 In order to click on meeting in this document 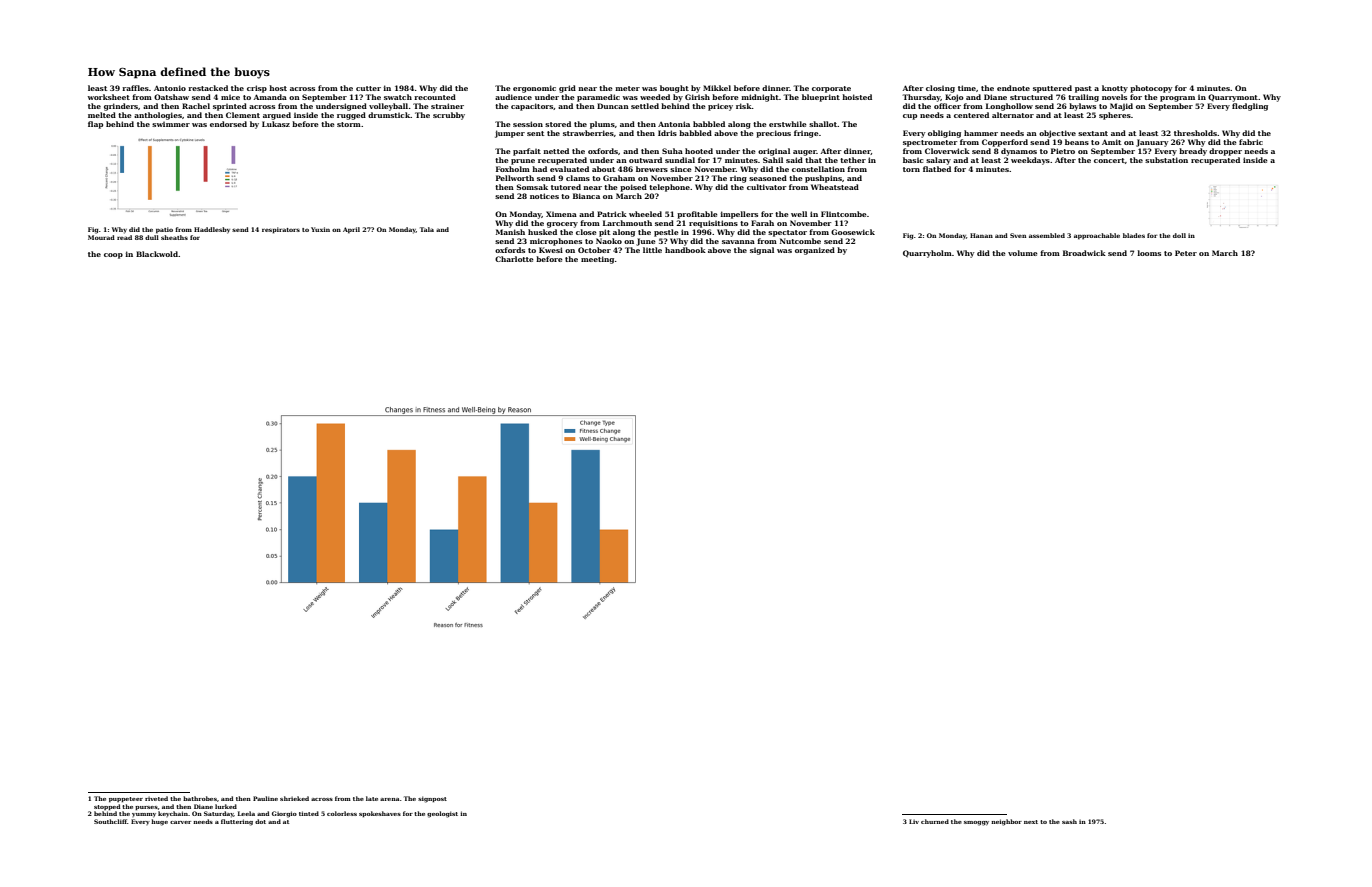, I will do `click(597, 260)`.
